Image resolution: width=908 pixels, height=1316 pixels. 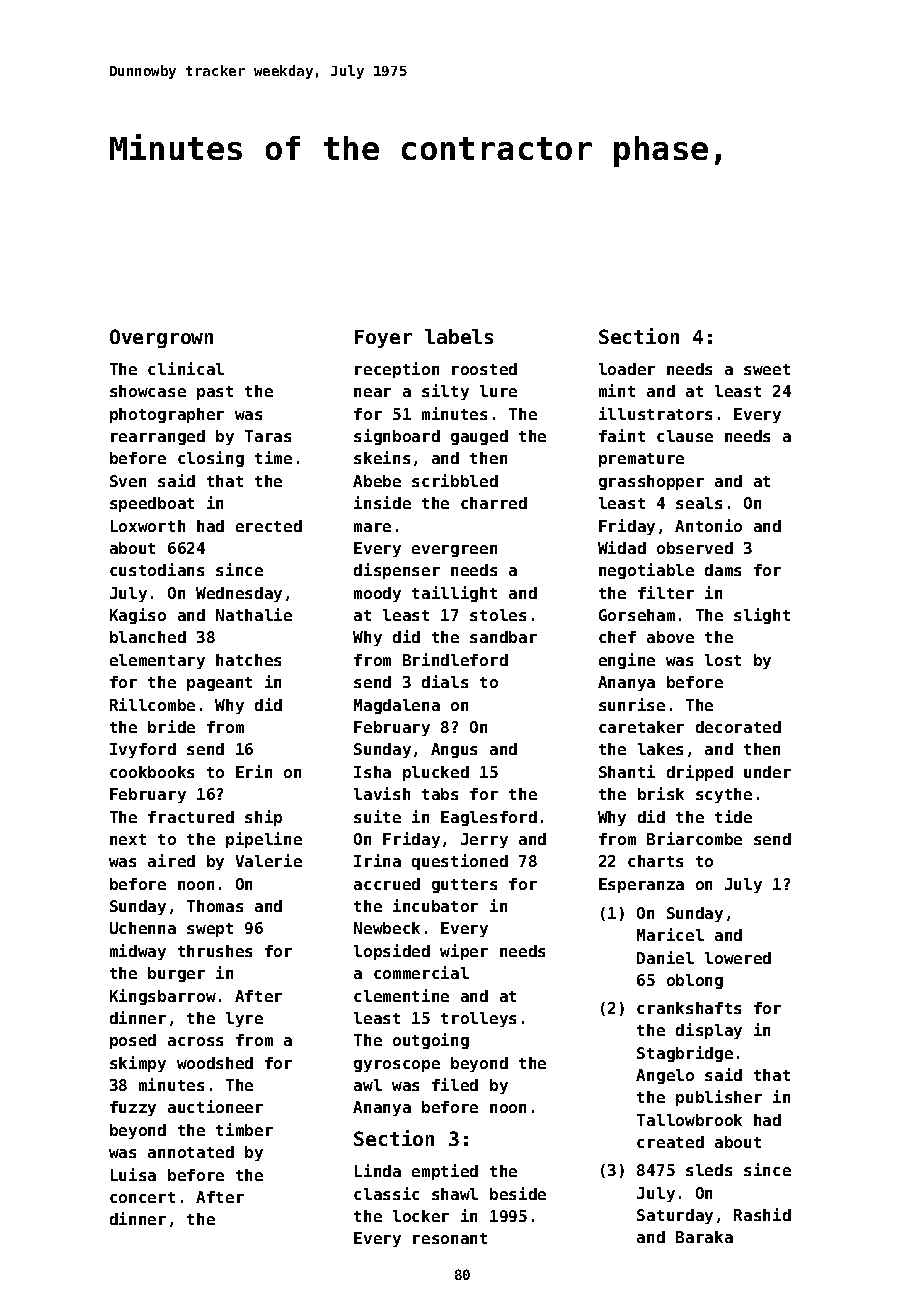 What do you see at coordinates (498, 615) in the screenshot?
I see `stoles` at bounding box center [498, 615].
